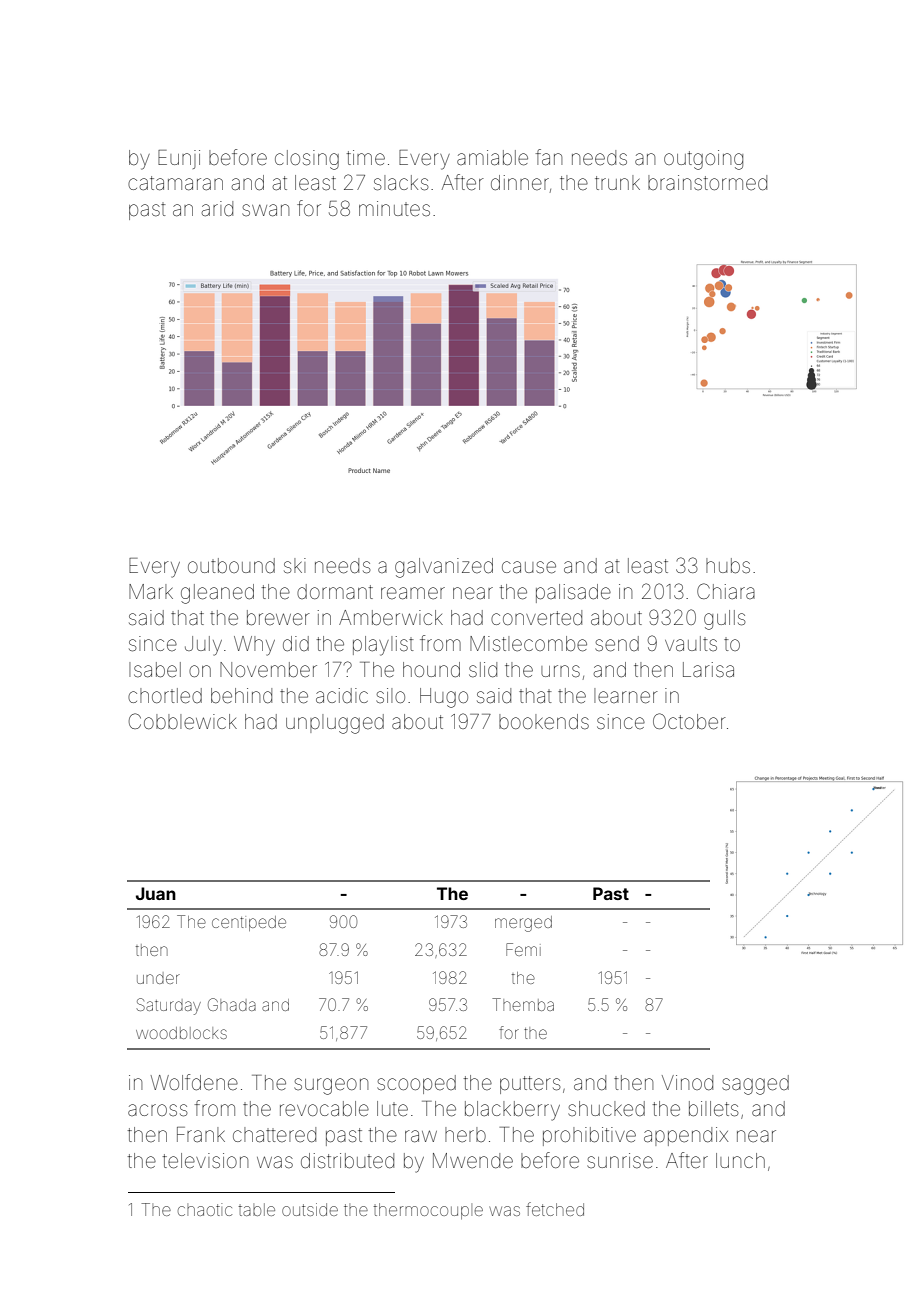  Describe the element at coordinates (523, 924) in the screenshot. I see `merged` at that location.
